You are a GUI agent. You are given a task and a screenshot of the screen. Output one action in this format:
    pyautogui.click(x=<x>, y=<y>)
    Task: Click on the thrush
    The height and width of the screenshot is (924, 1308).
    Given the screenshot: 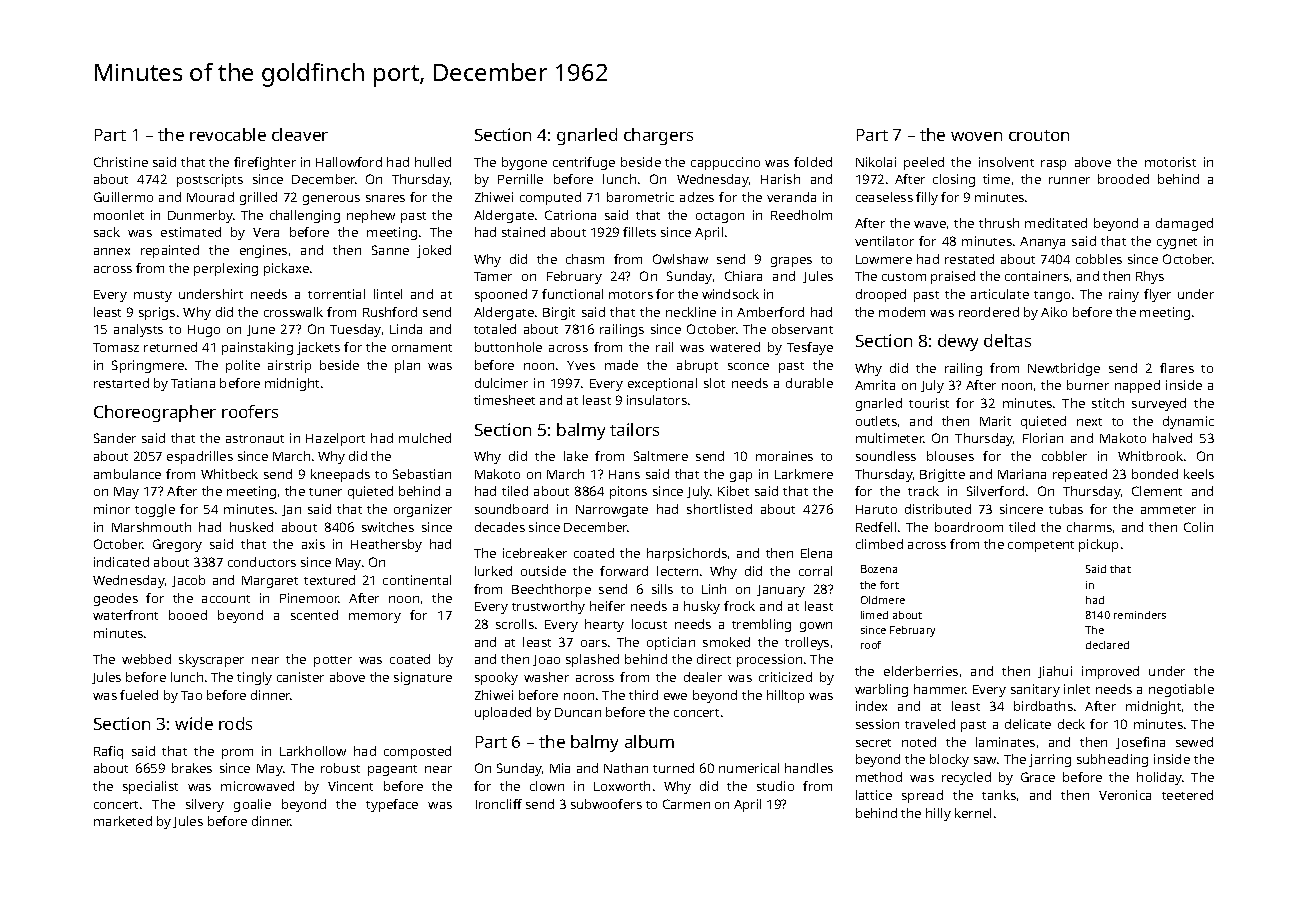 What is the action you would take?
    pyautogui.click(x=999, y=223)
